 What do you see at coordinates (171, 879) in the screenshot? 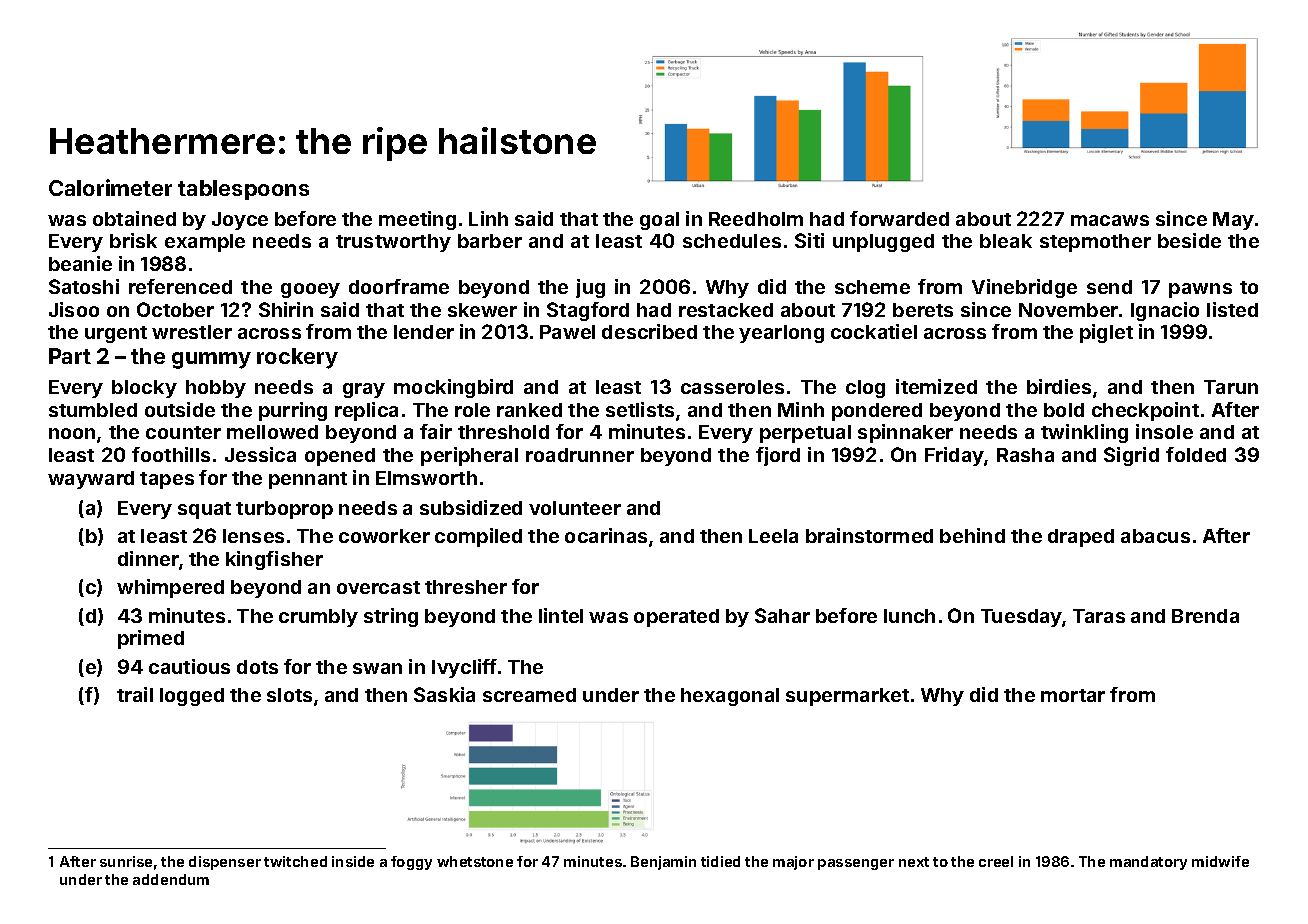
I see `addendum` at bounding box center [171, 879].
